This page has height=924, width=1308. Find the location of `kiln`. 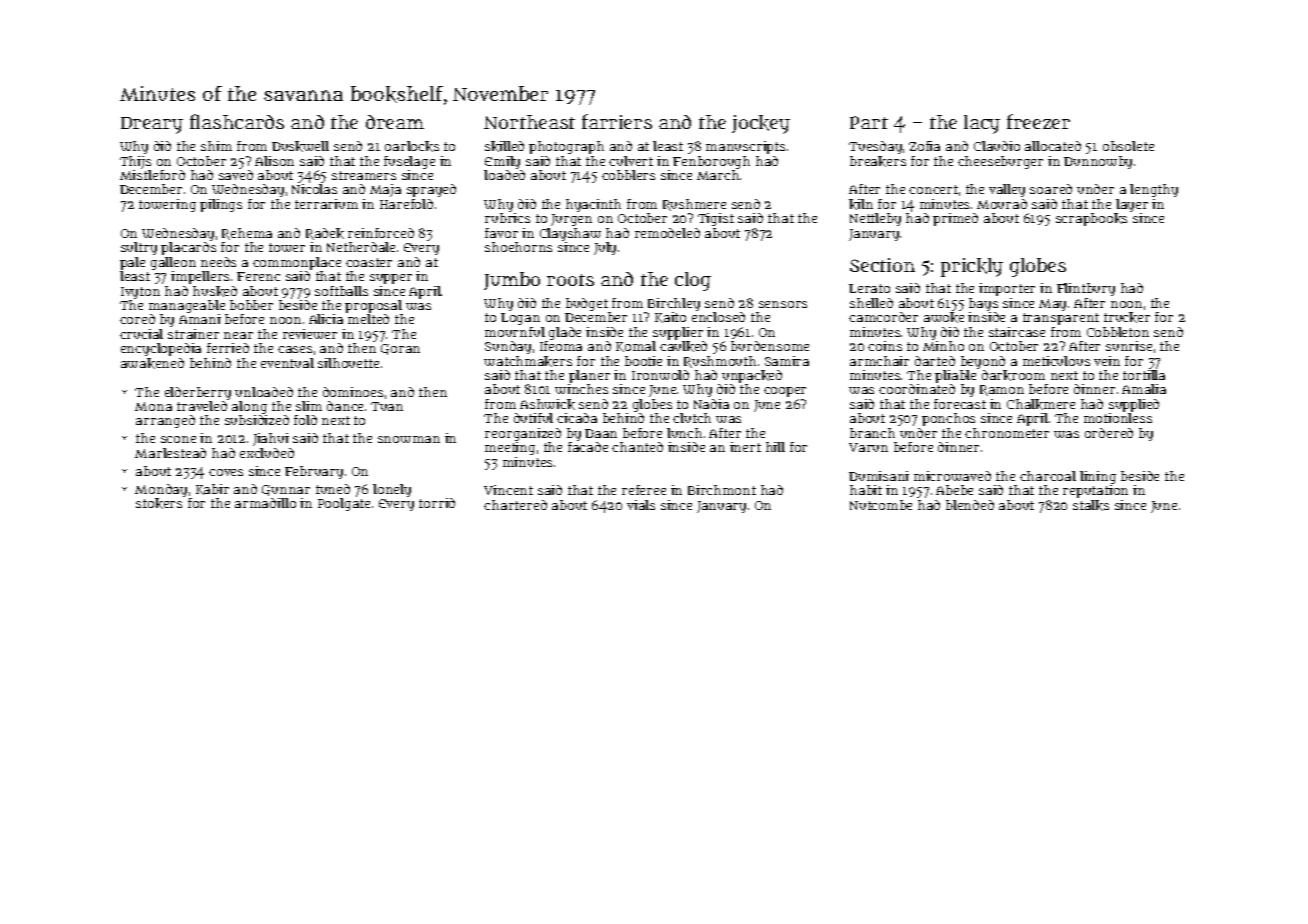

kiln is located at coordinates (861, 204).
